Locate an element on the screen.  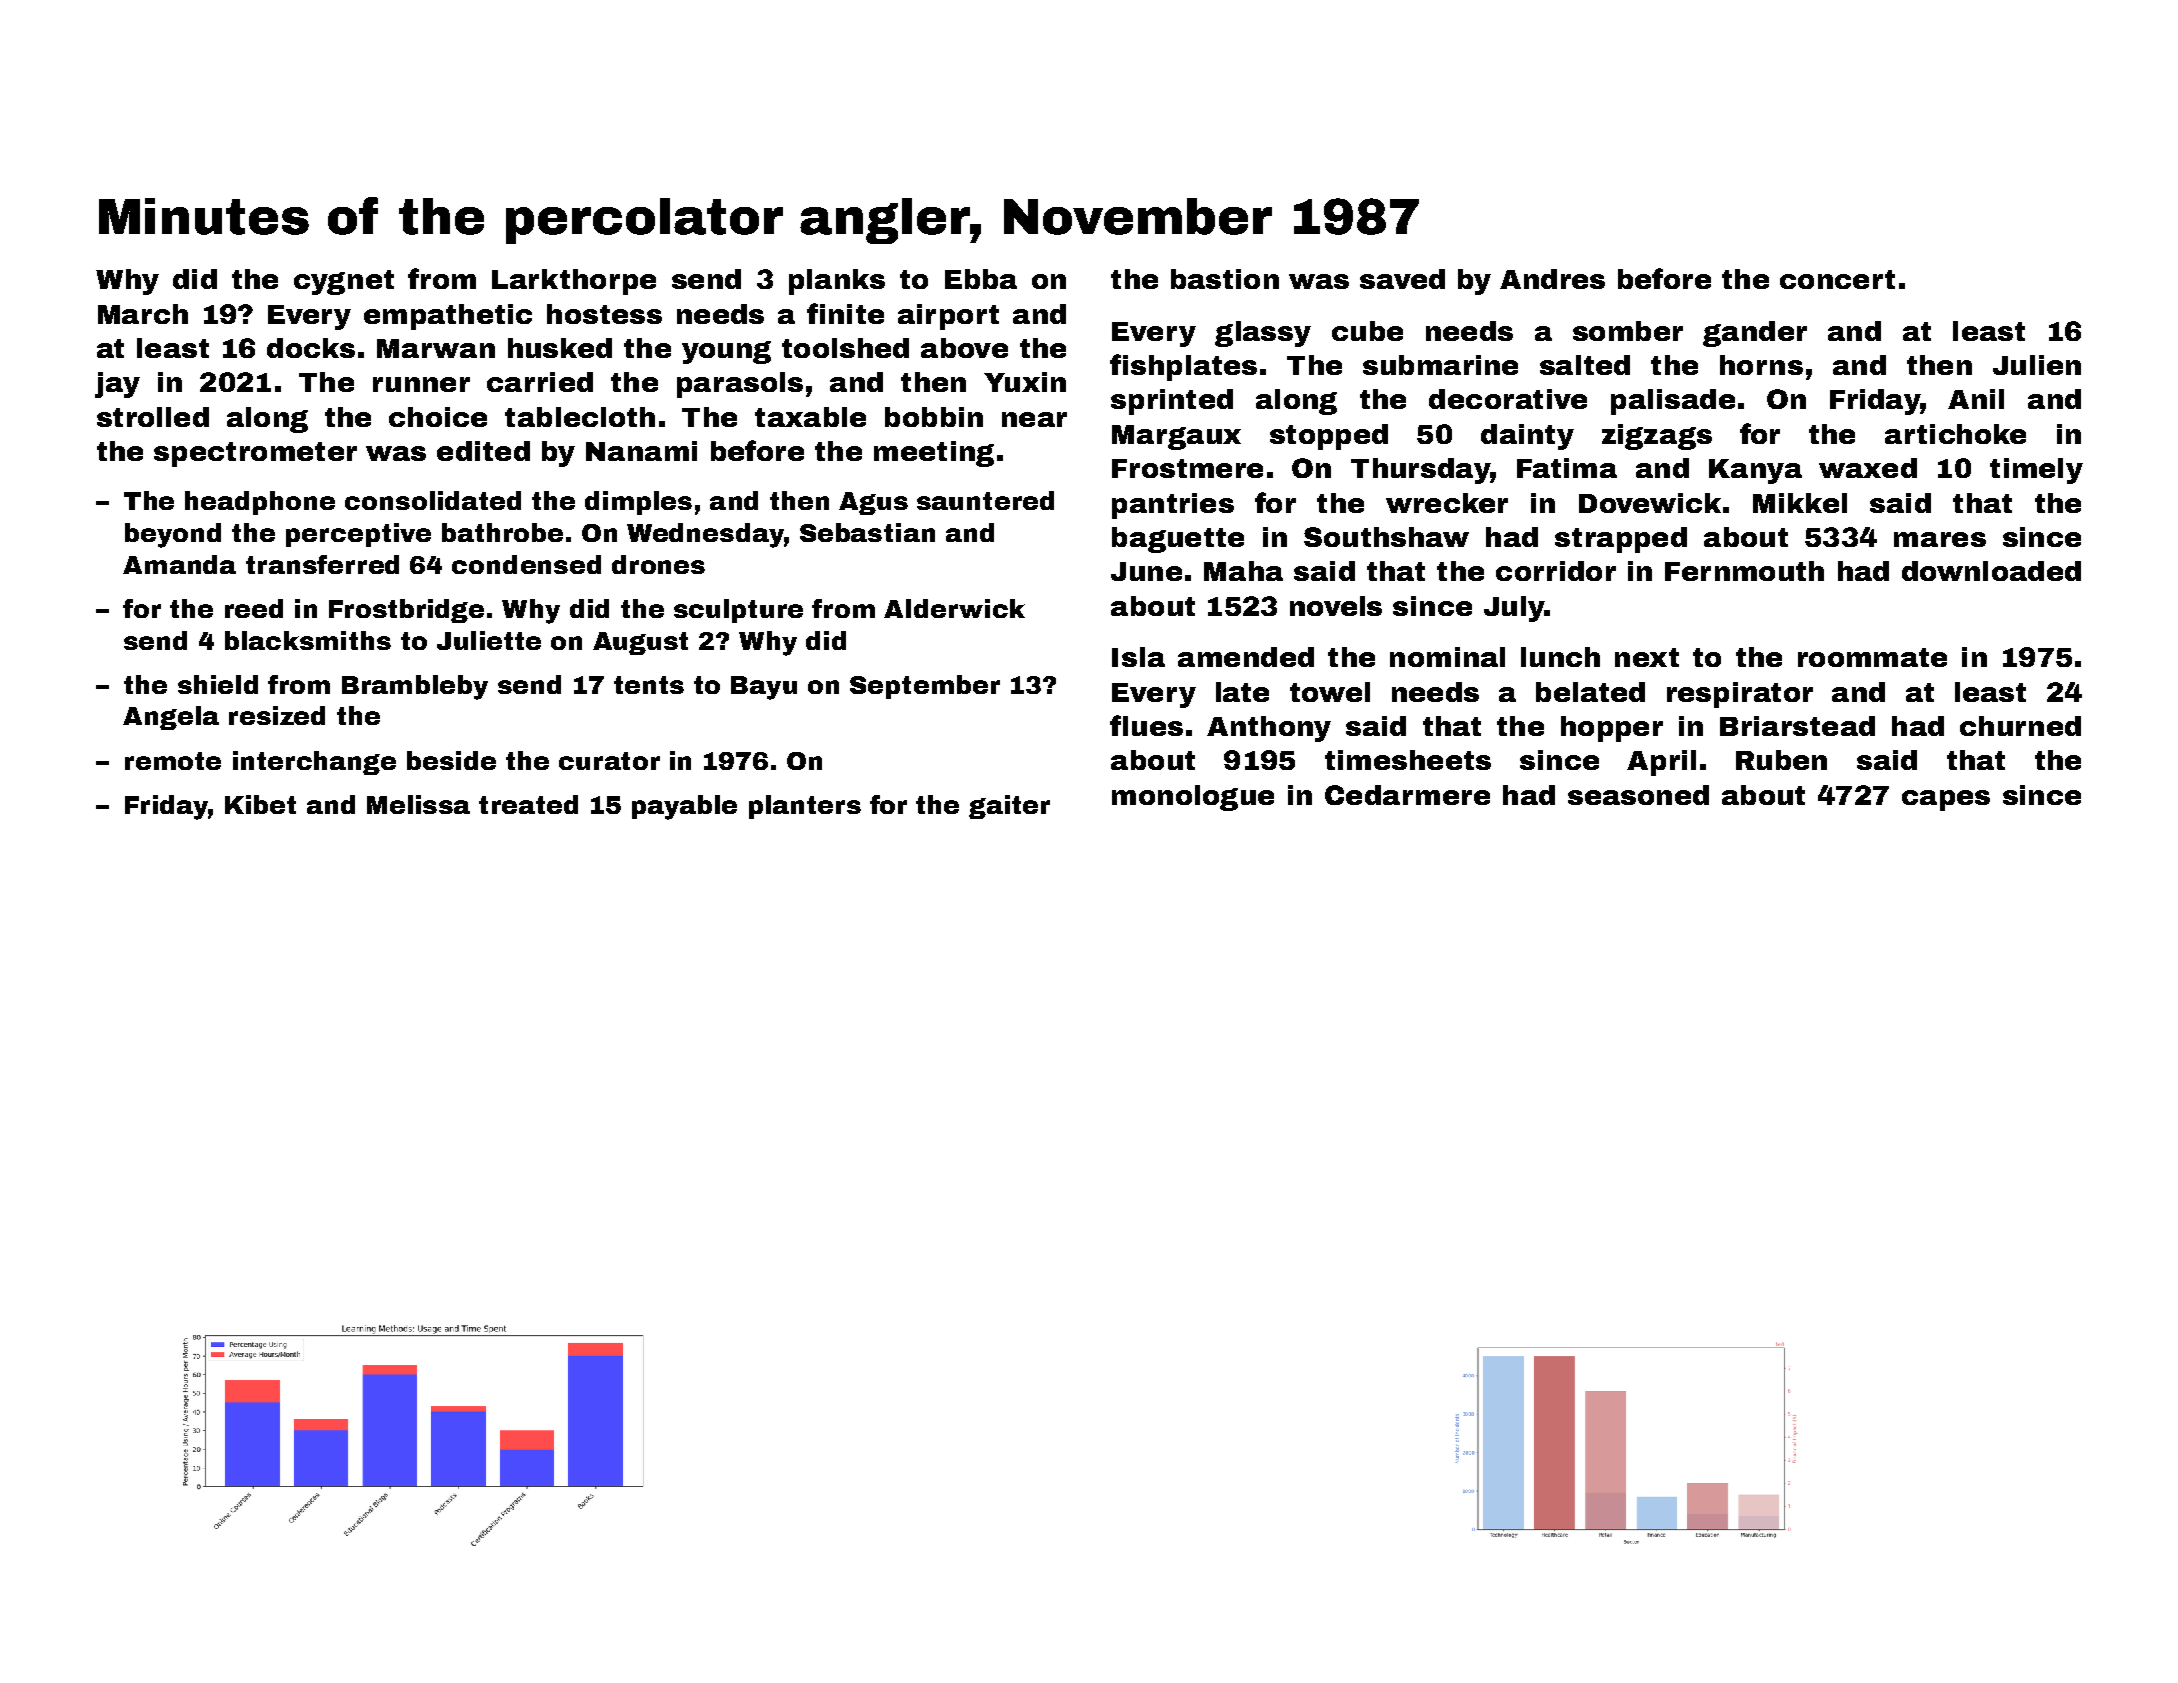
somber is located at coordinates (1628, 331).
